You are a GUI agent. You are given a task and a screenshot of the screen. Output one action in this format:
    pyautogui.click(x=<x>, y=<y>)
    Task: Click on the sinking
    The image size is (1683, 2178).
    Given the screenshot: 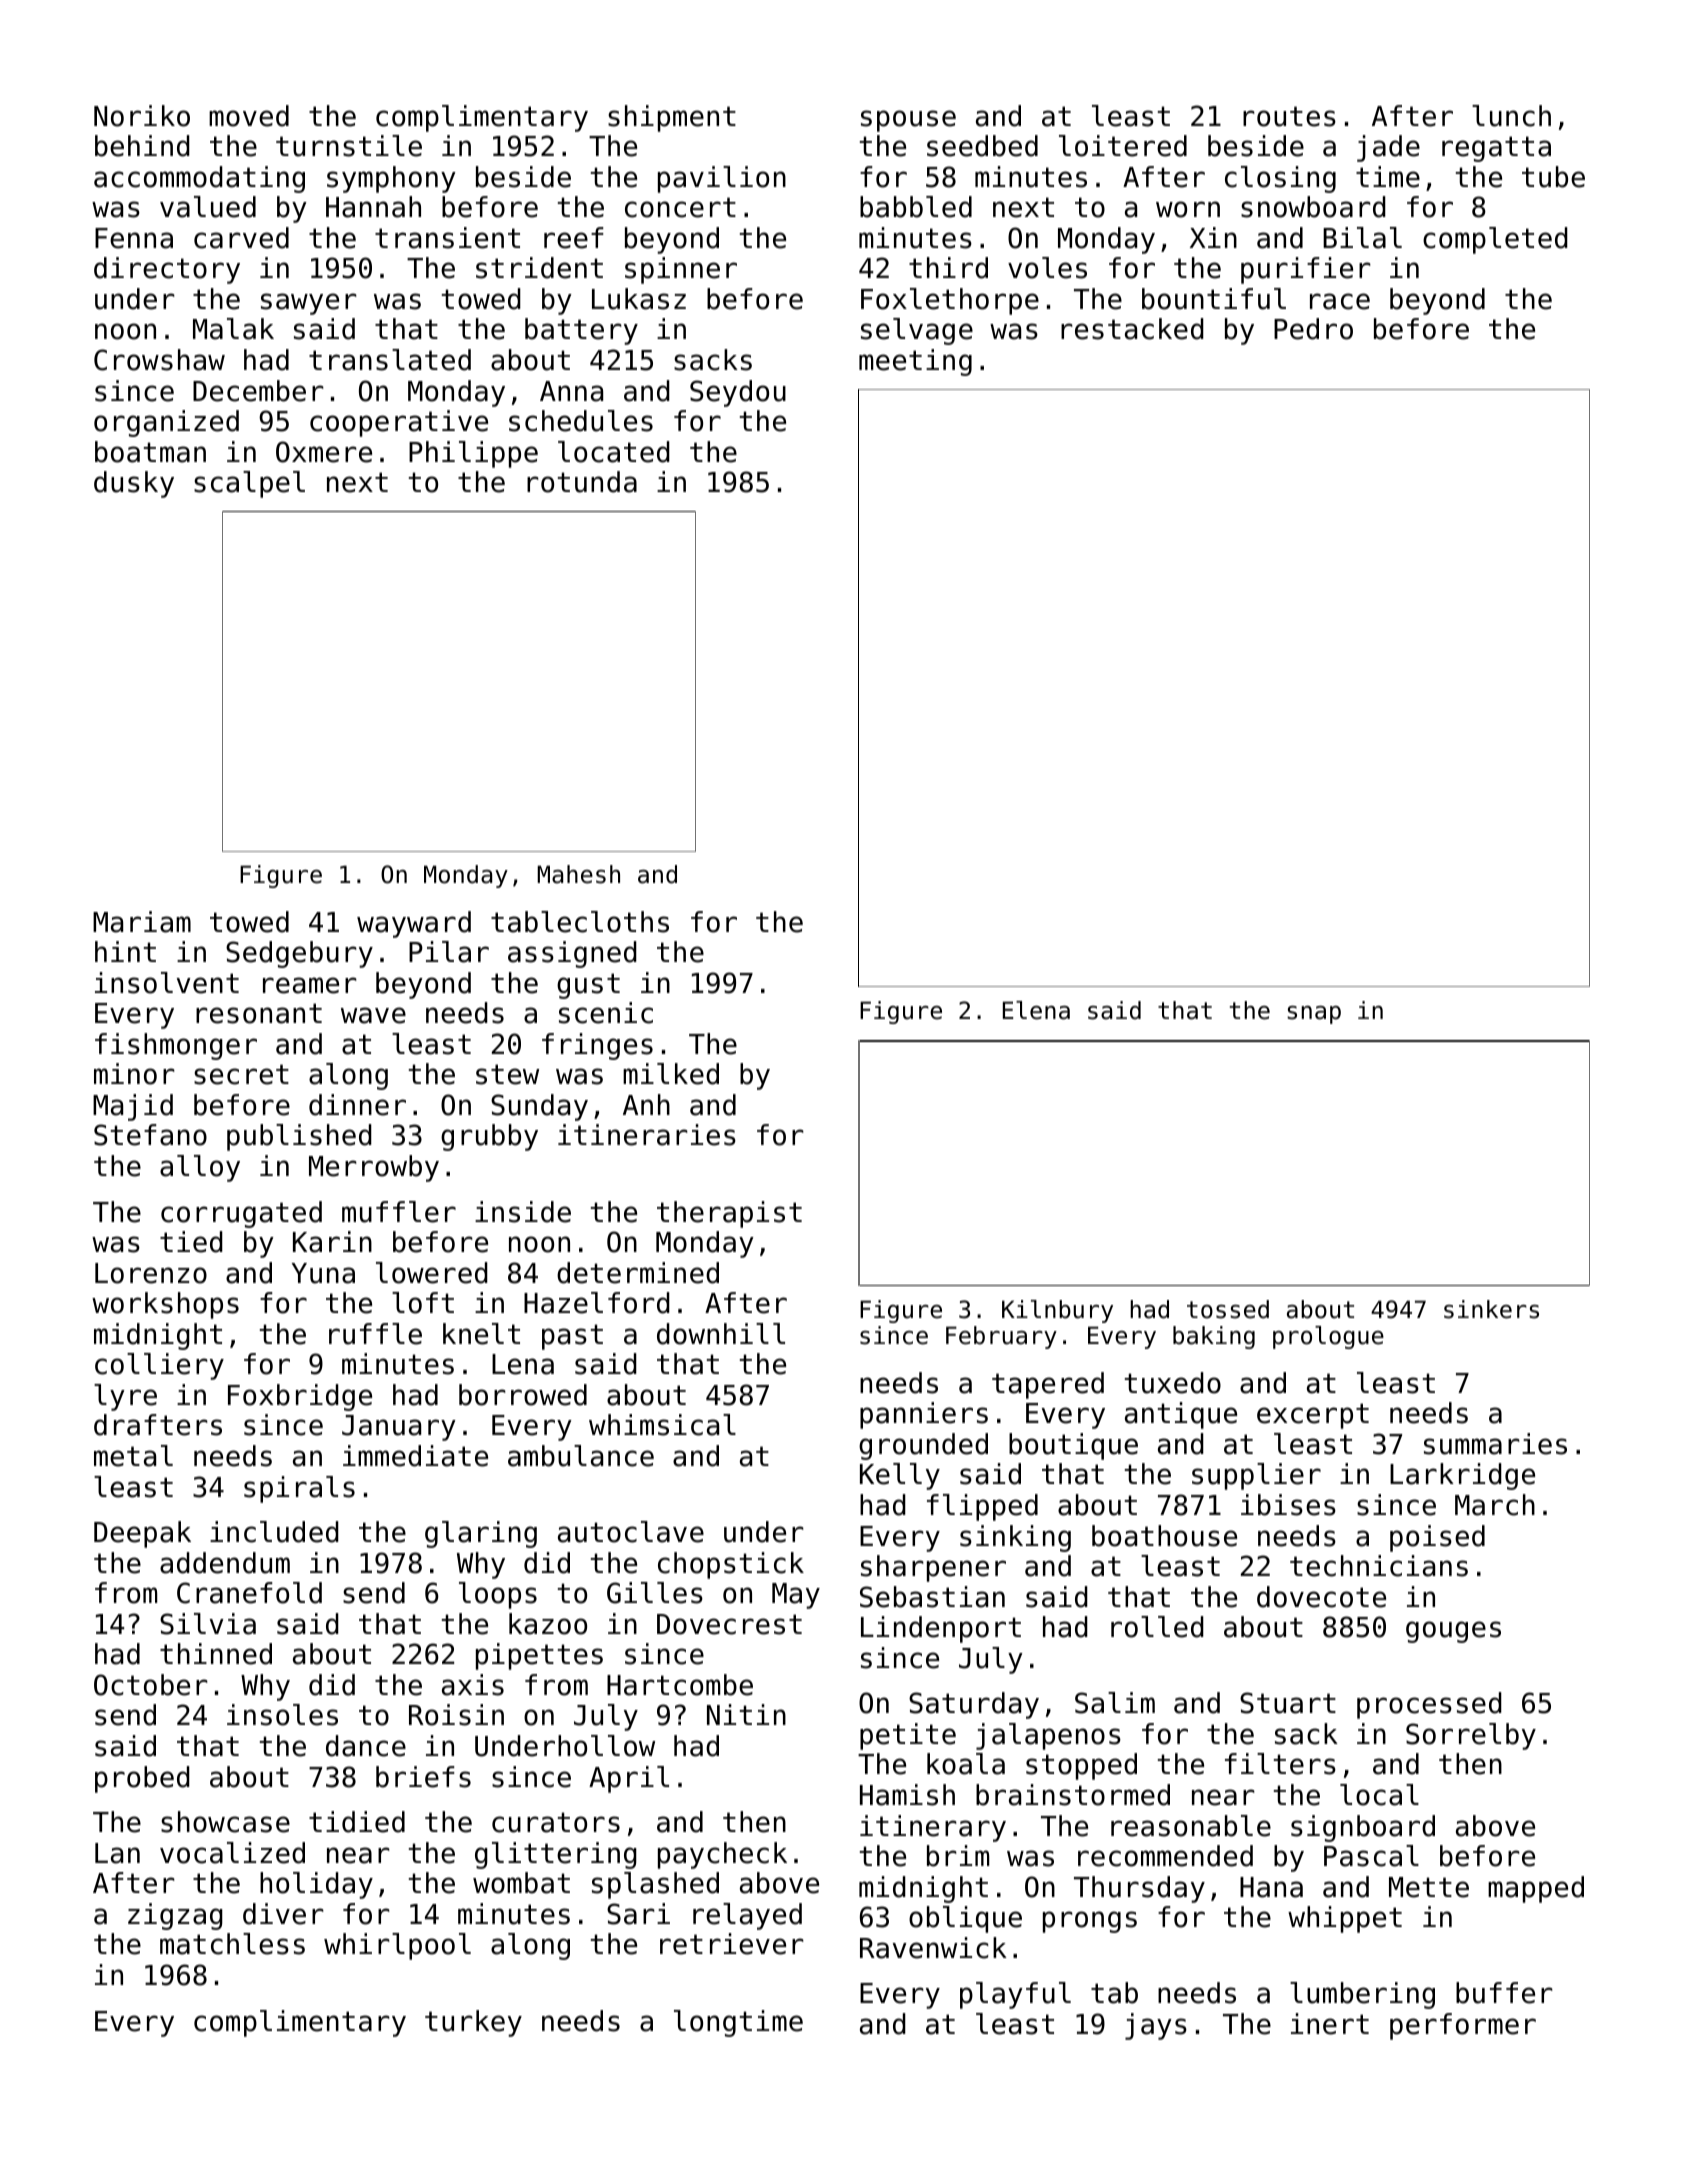 What is the action you would take?
    pyautogui.click(x=1015, y=1538)
